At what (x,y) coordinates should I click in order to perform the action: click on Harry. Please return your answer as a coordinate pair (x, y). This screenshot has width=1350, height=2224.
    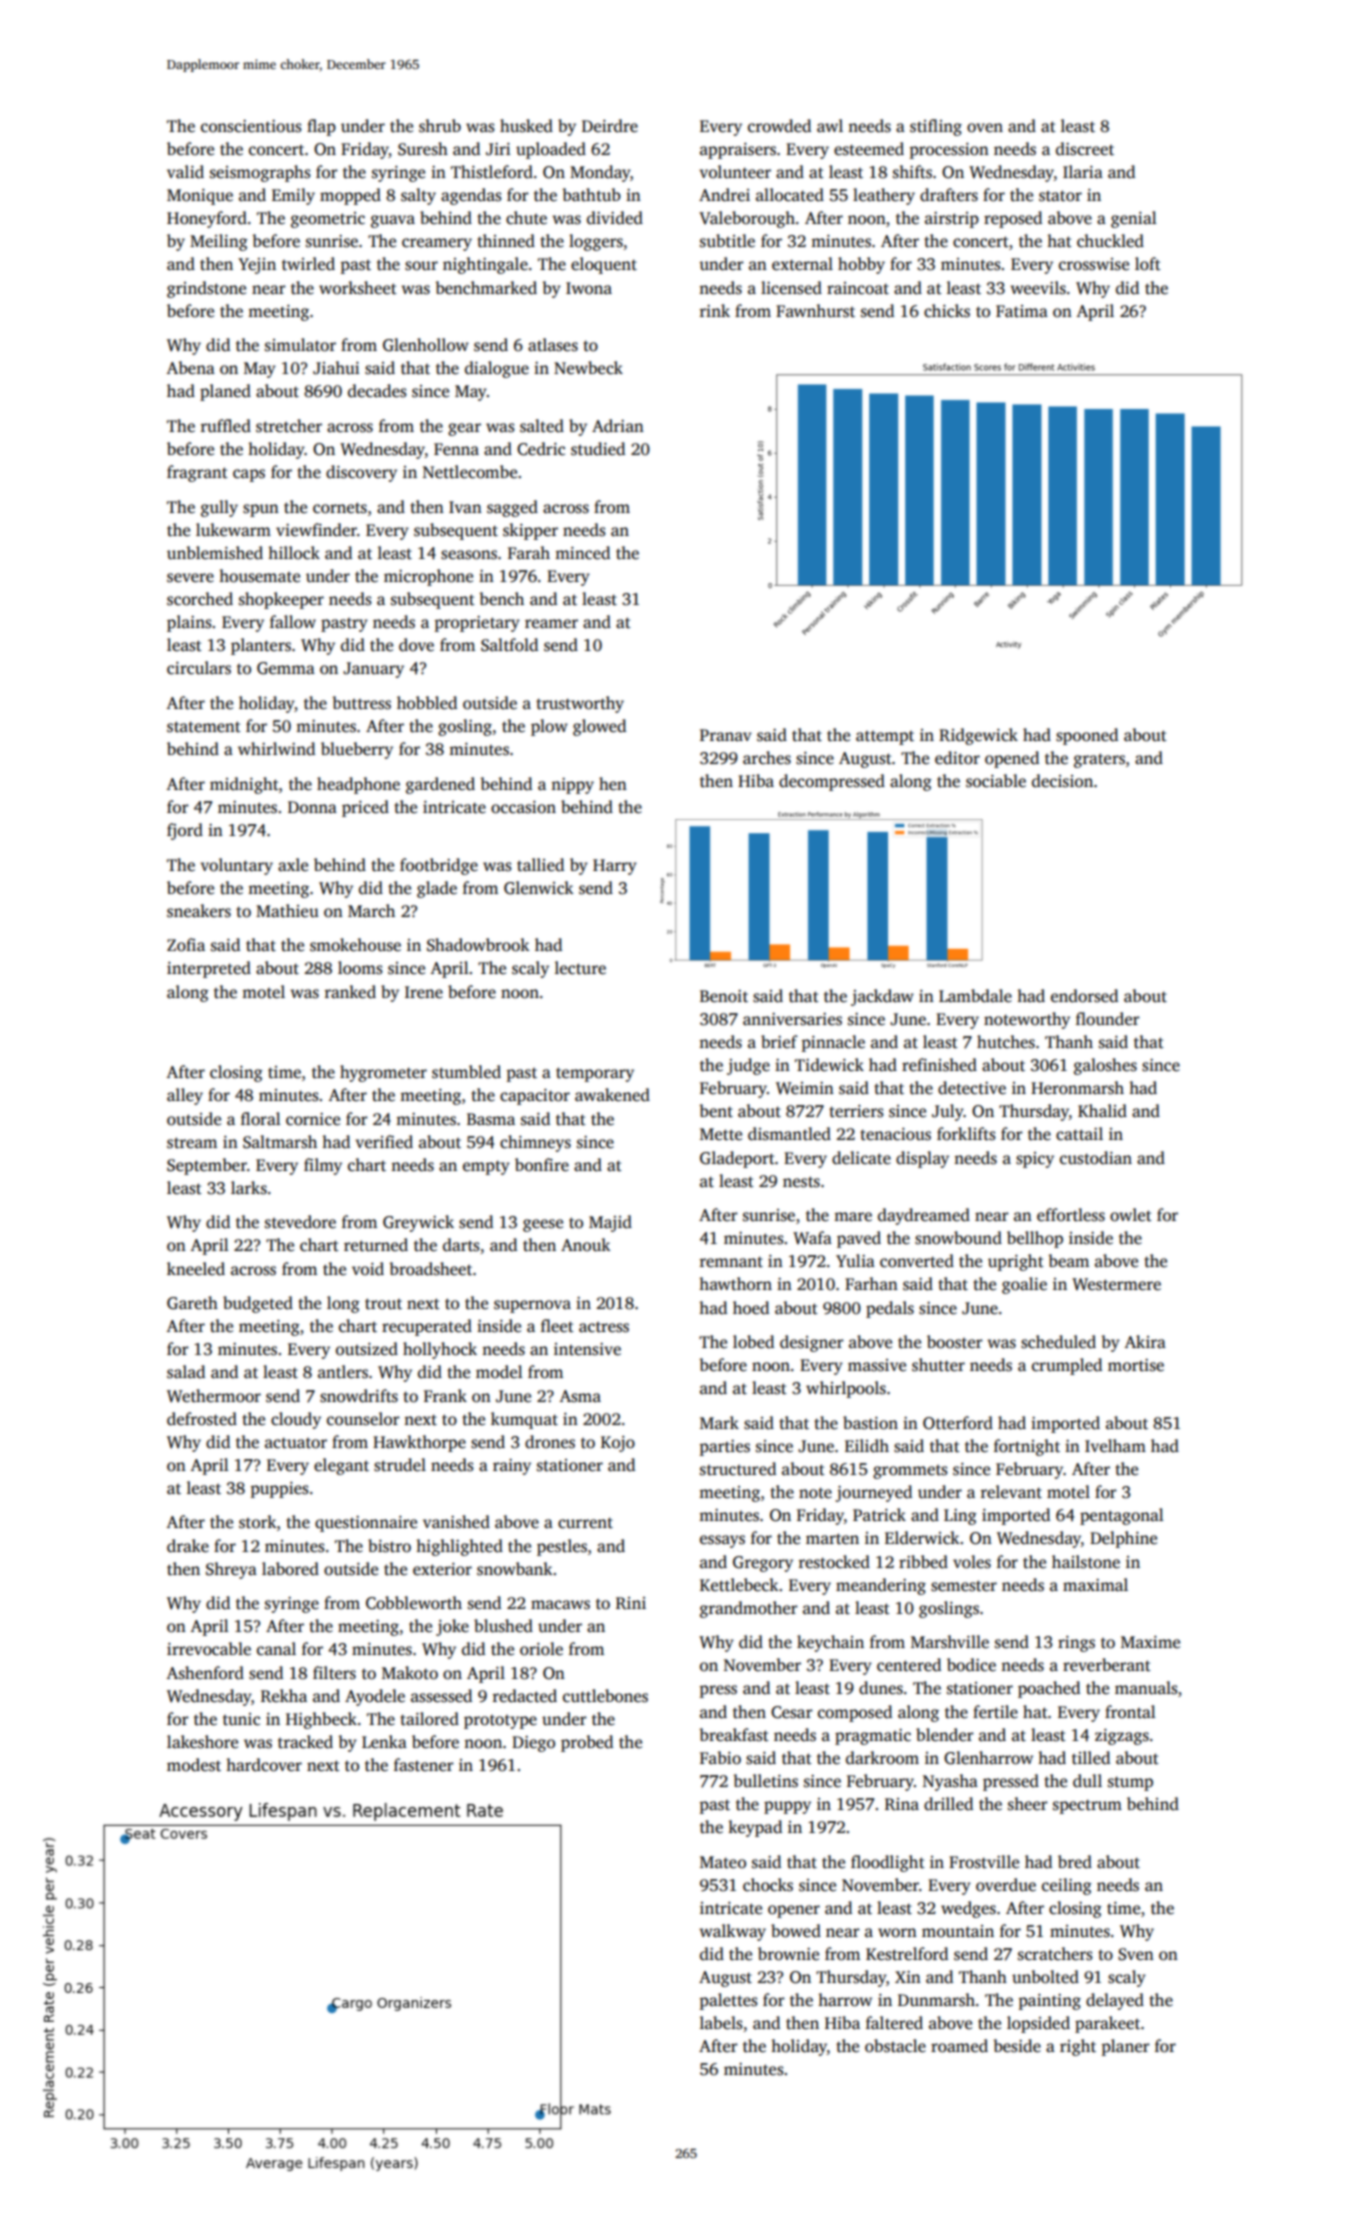
    Looking at the image, I should click on (615, 867).
